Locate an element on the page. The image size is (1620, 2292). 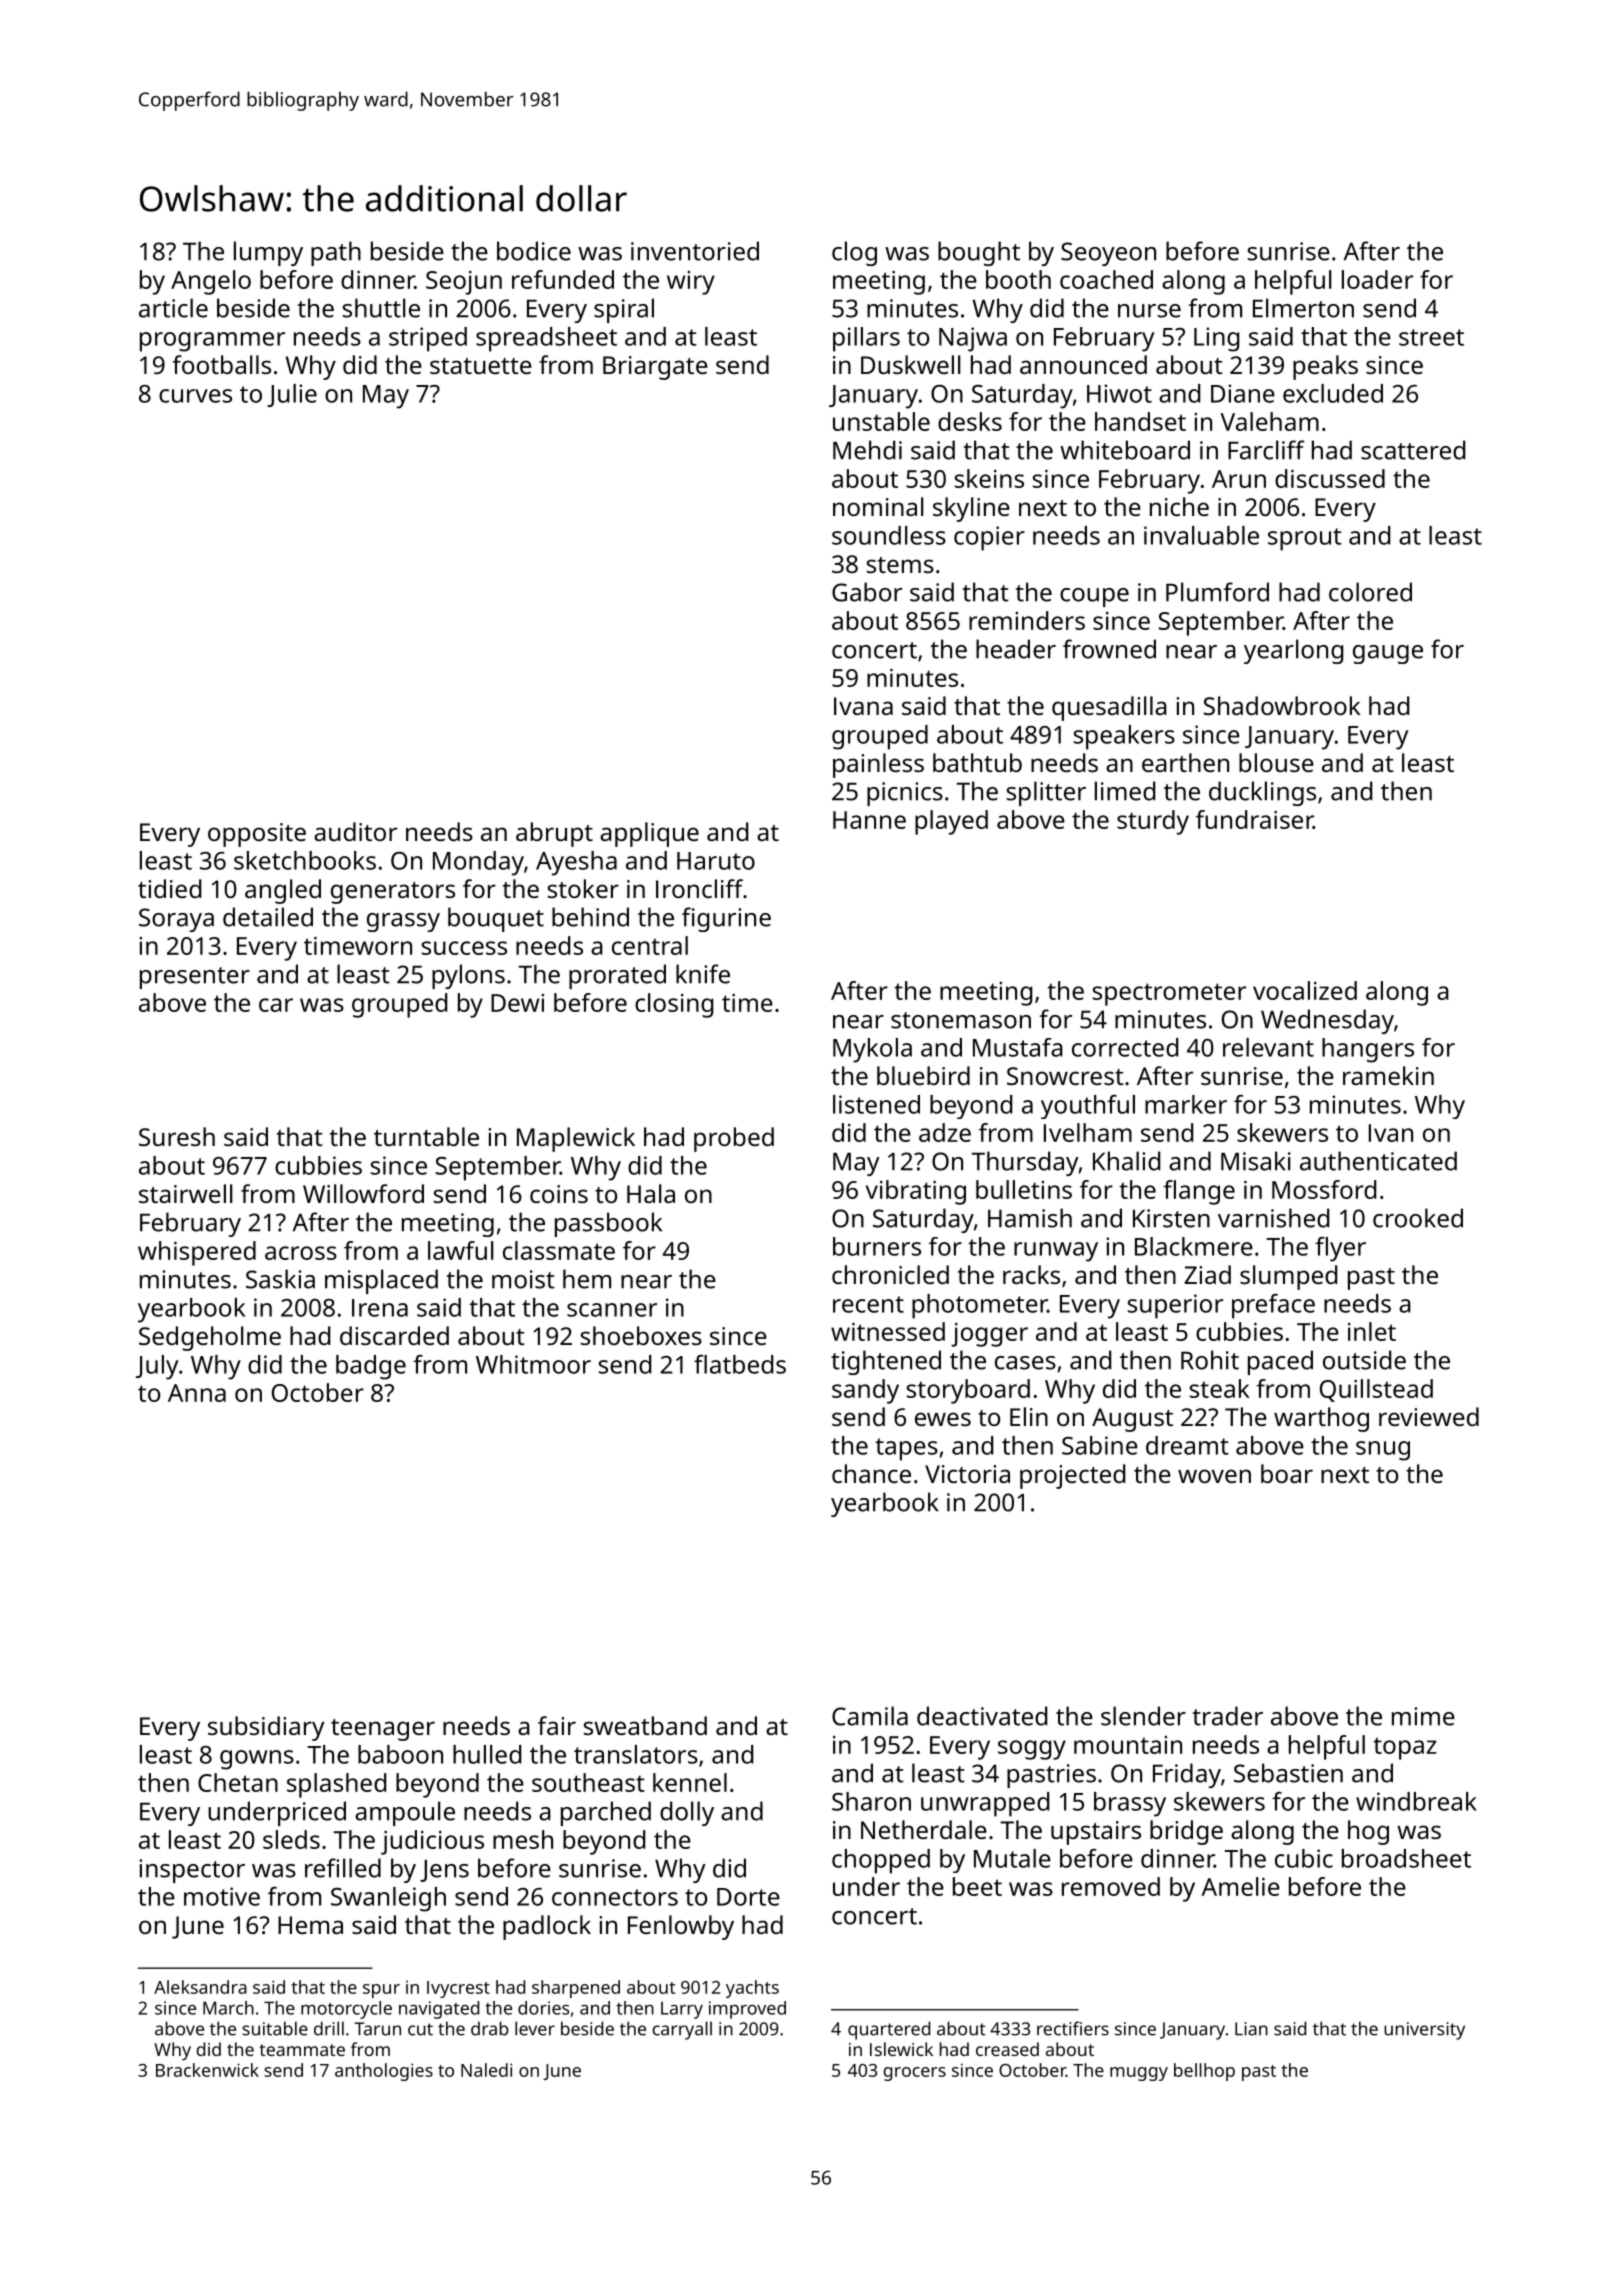
lumpy is located at coordinates (268, 253).
